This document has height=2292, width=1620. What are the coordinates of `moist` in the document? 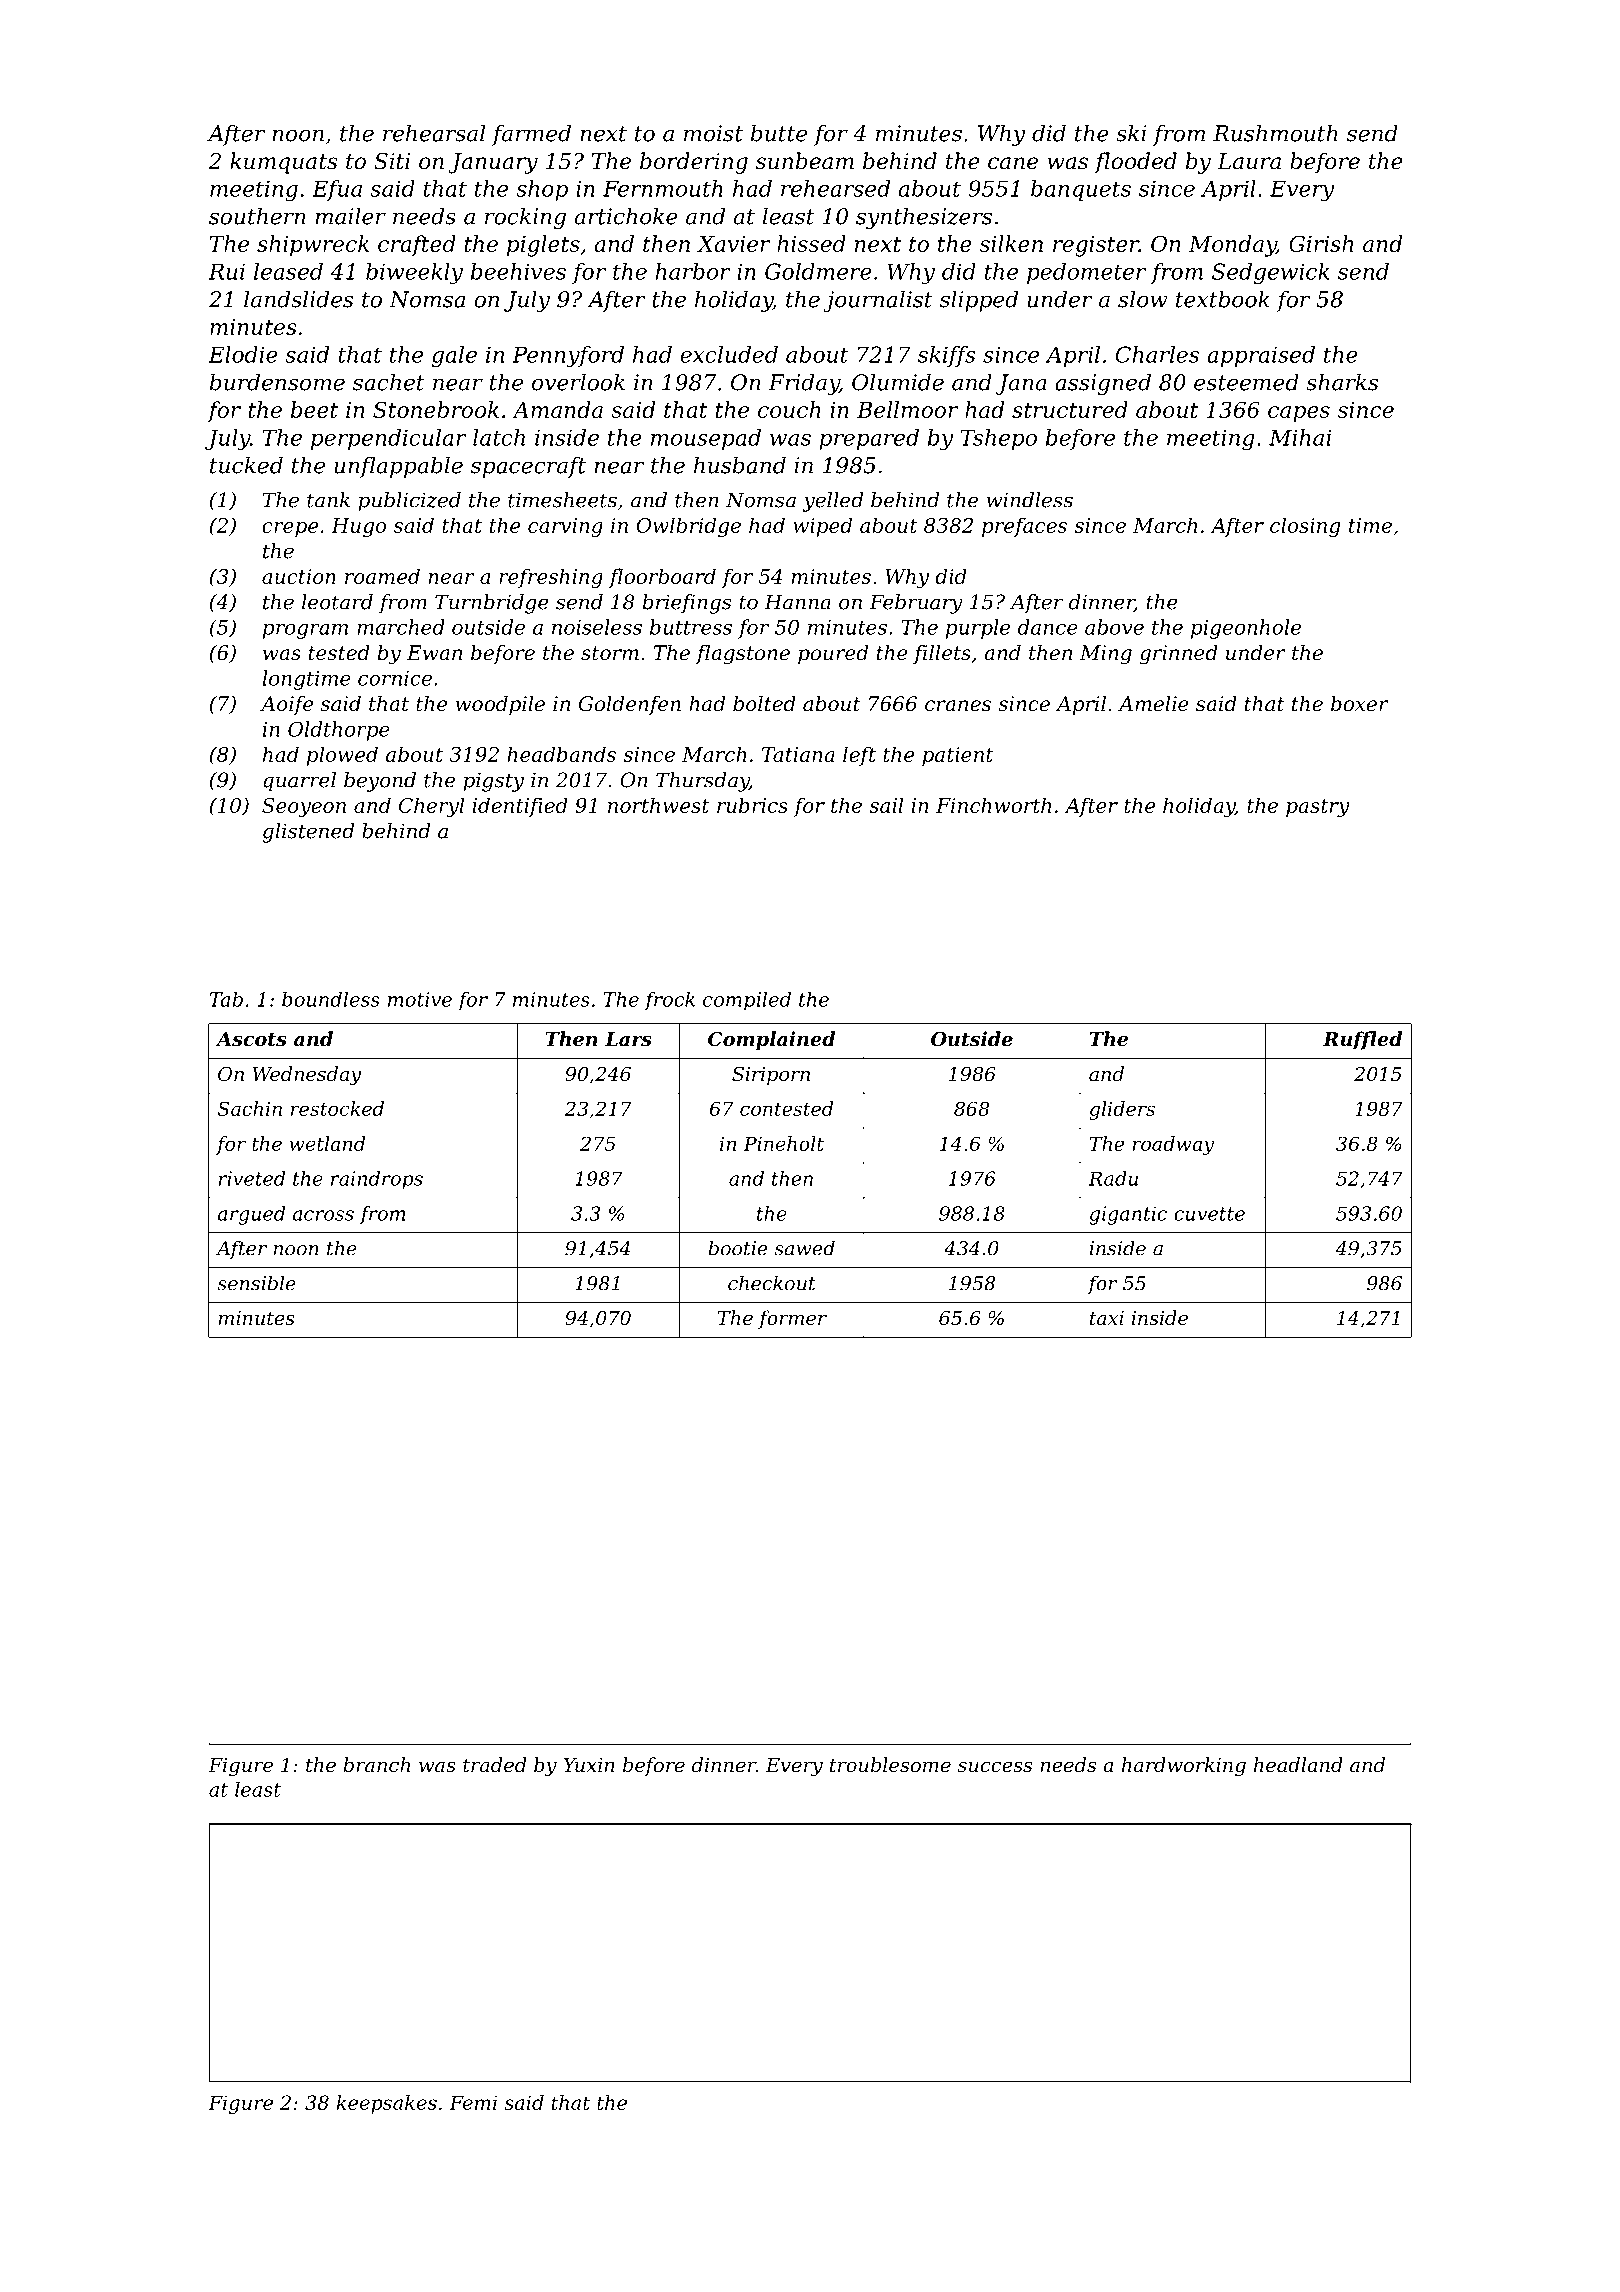 It's located at (713, 133).
